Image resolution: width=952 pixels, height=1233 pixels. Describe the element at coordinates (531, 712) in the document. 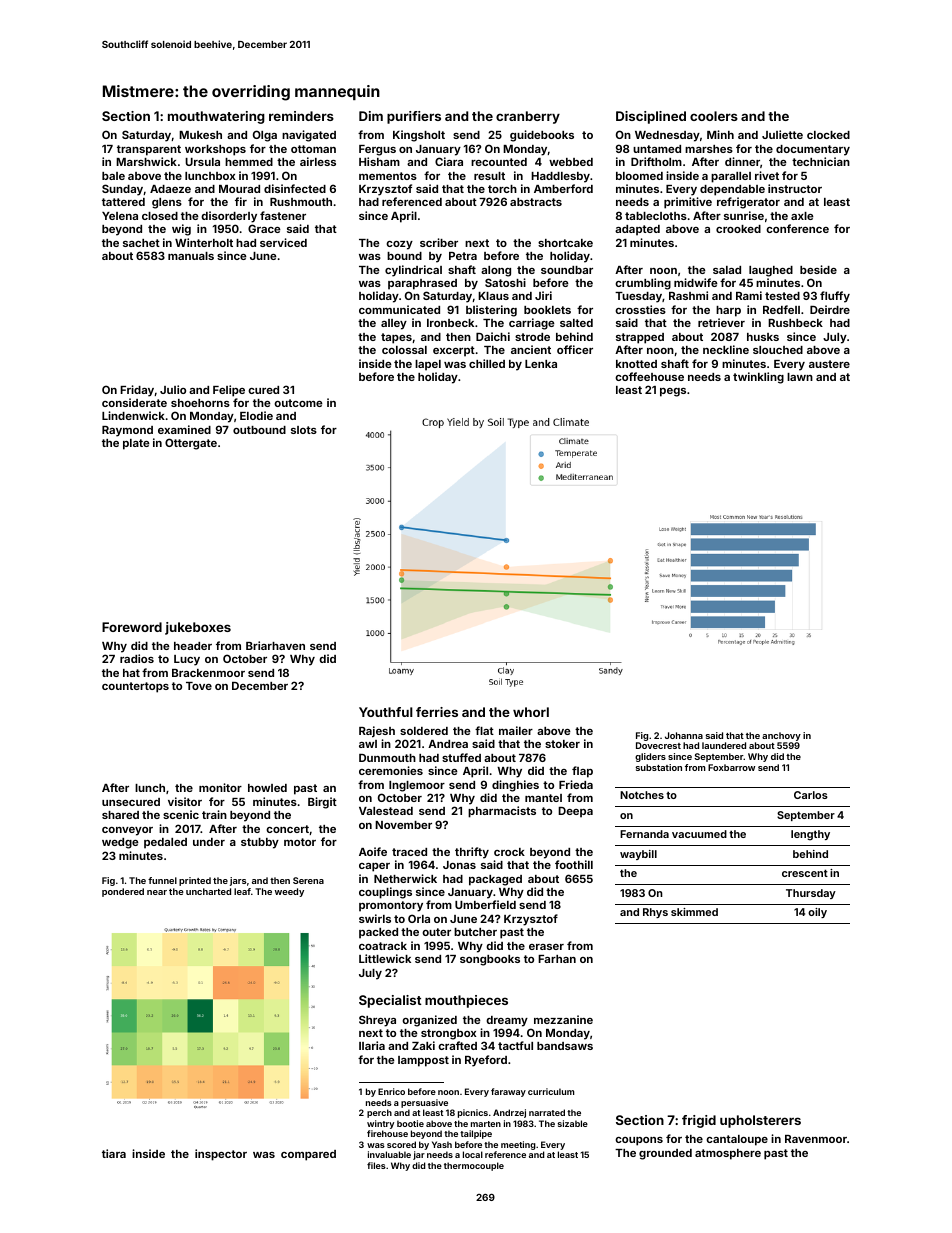

I see `whorl` at that location.
